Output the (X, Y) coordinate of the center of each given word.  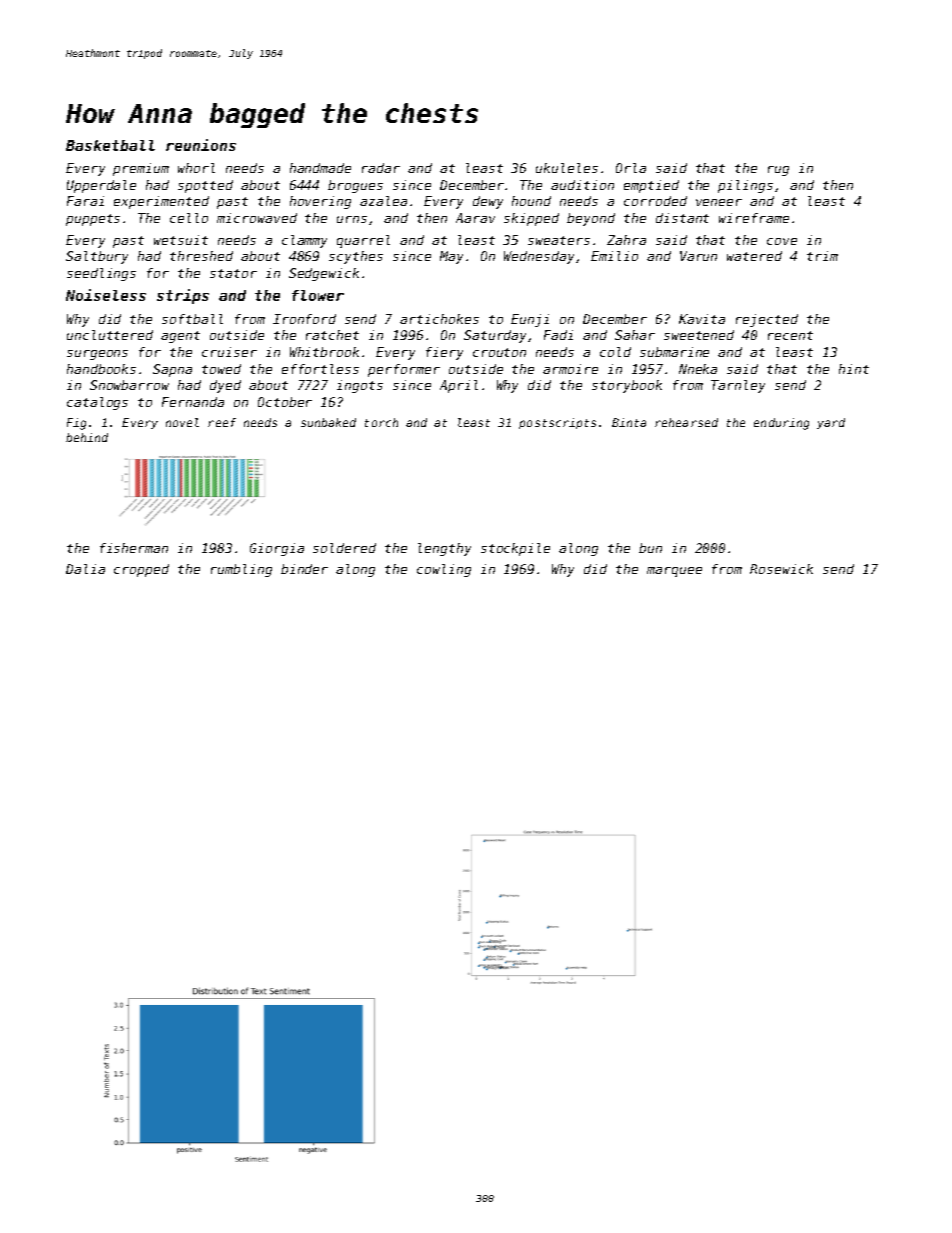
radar (381, 168)
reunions (201, 145)
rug (778, 171)
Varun (698, 256)
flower (318, 295)
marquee (674, 572)
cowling (444, 570)
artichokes (439, 319)
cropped (141, 570)
